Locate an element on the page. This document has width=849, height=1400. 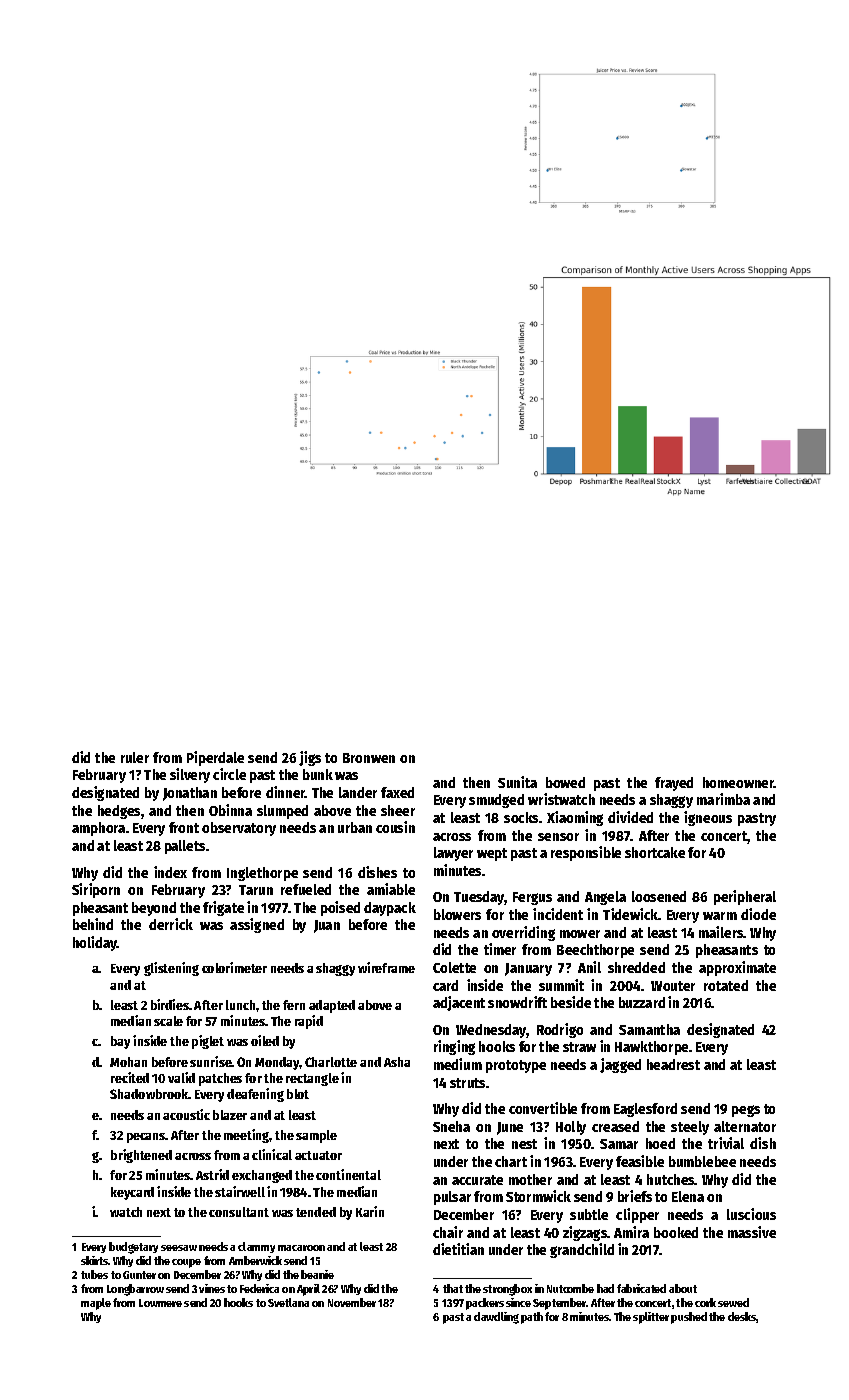
pecans is located at coordinates (146, 1138).
